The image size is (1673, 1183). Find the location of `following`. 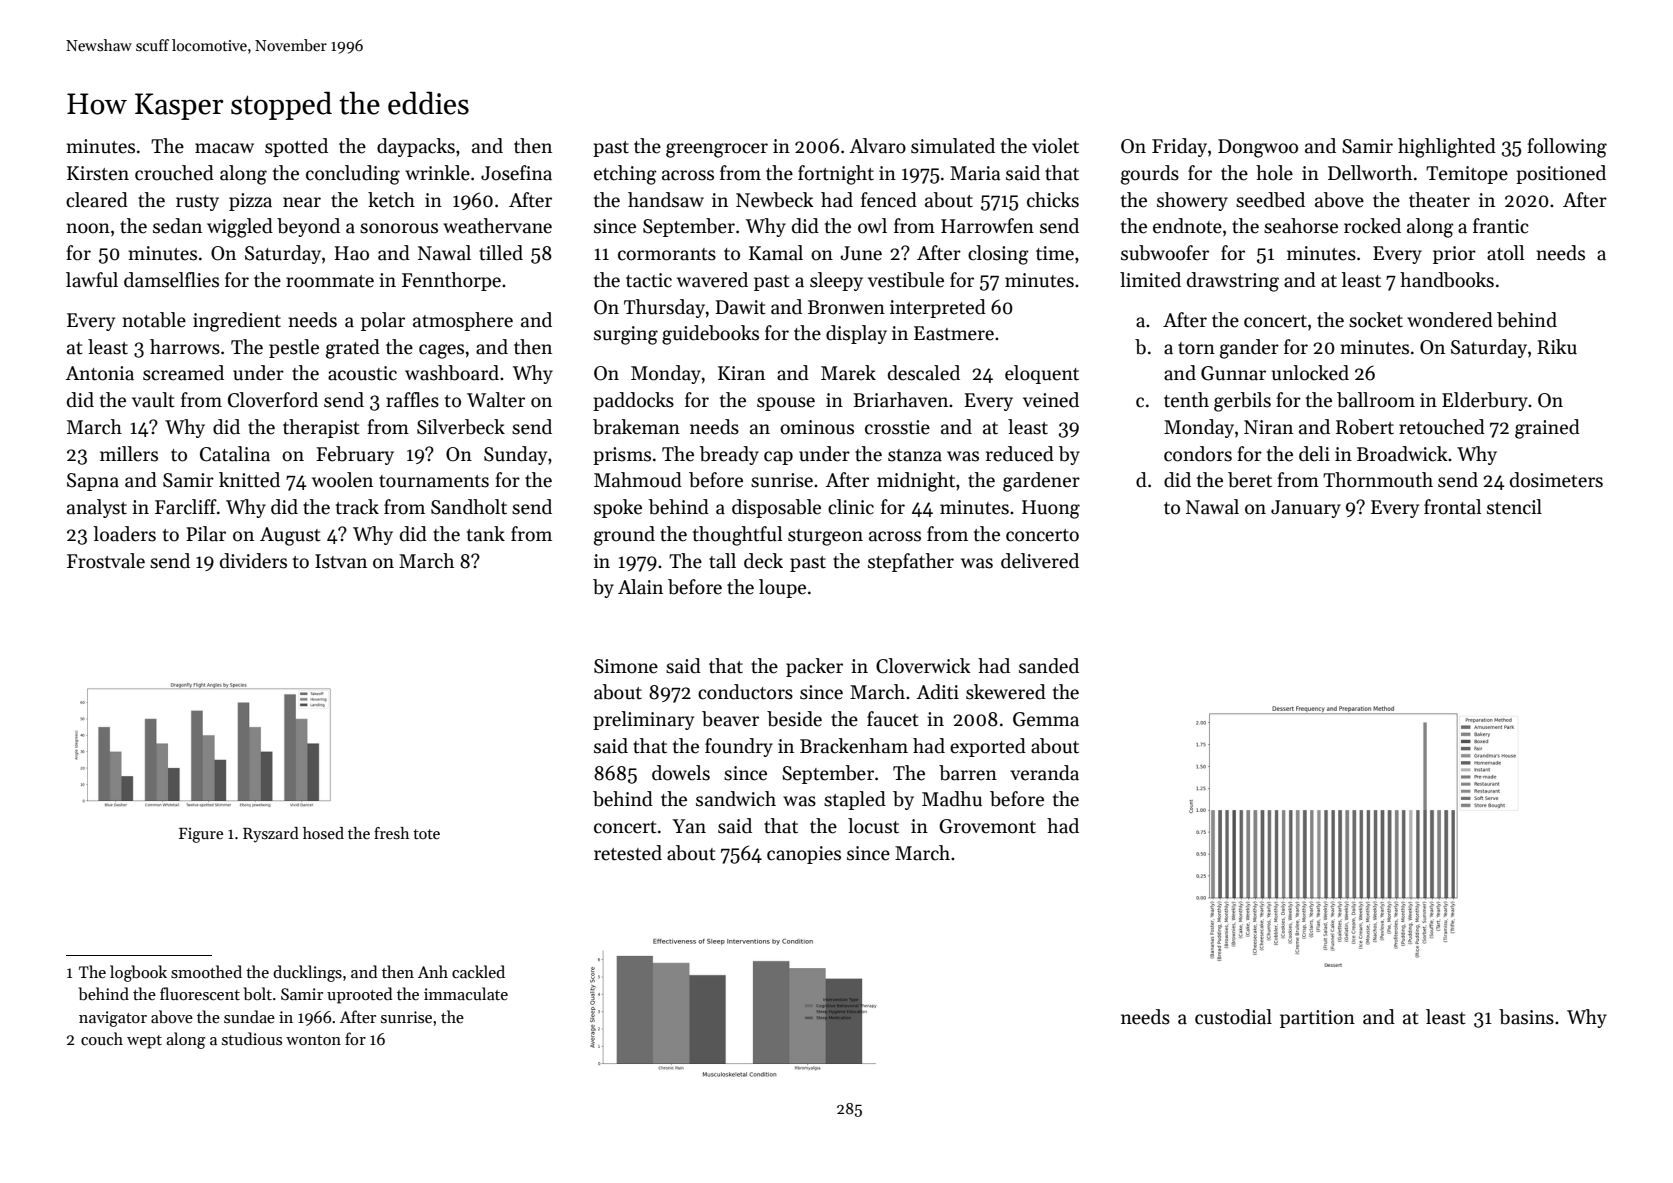

following is located at coordinates (1567, 148).
